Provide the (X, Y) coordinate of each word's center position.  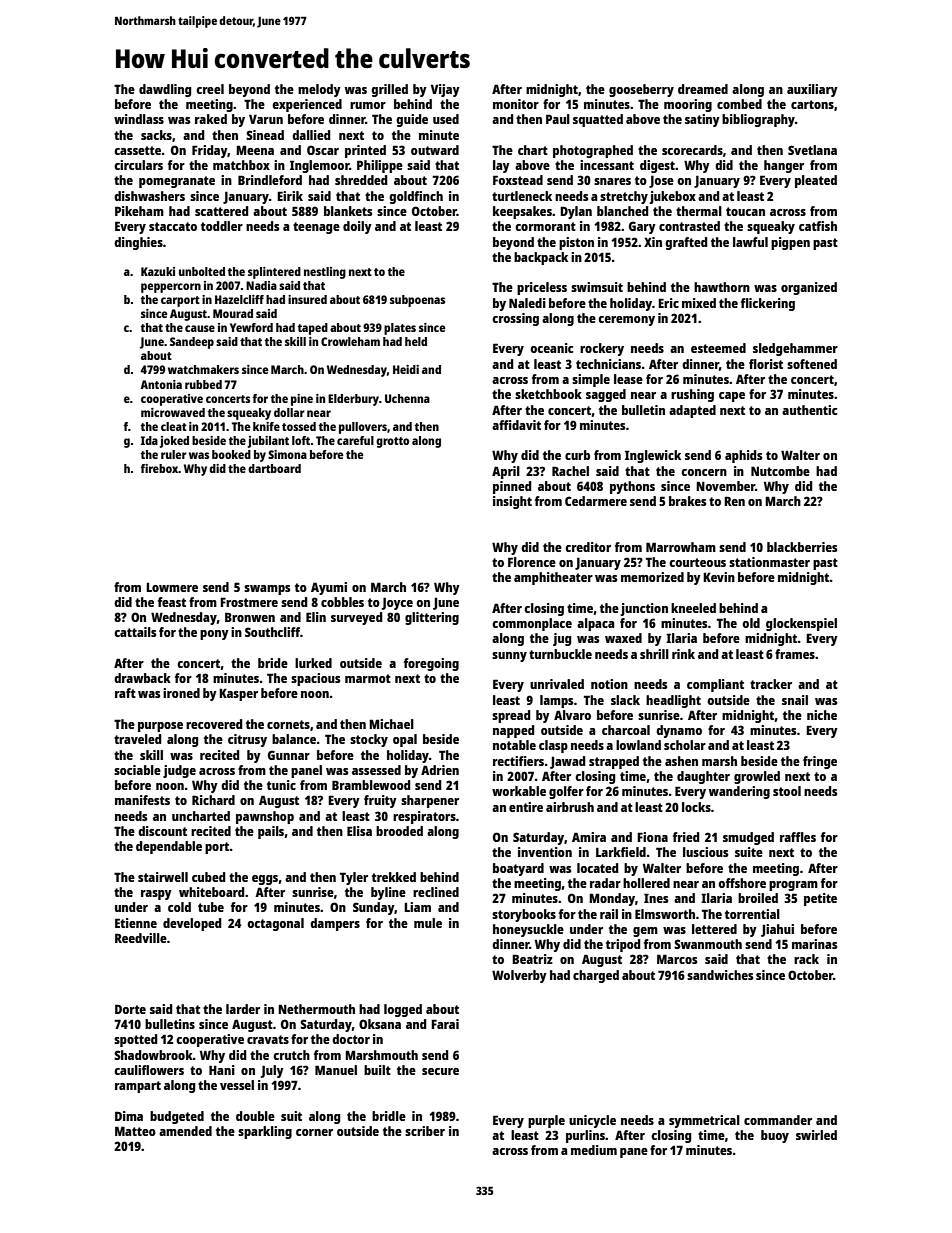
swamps (267, 590)
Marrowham (681, 547)
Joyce (397, 603)
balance (294, 739)
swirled (816, 1135)
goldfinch (416, 197)
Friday (210, 151)
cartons (812, 104)
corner (314, 1132)
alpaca (595, 624)
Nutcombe (780, 471)
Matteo (135, 1131)
